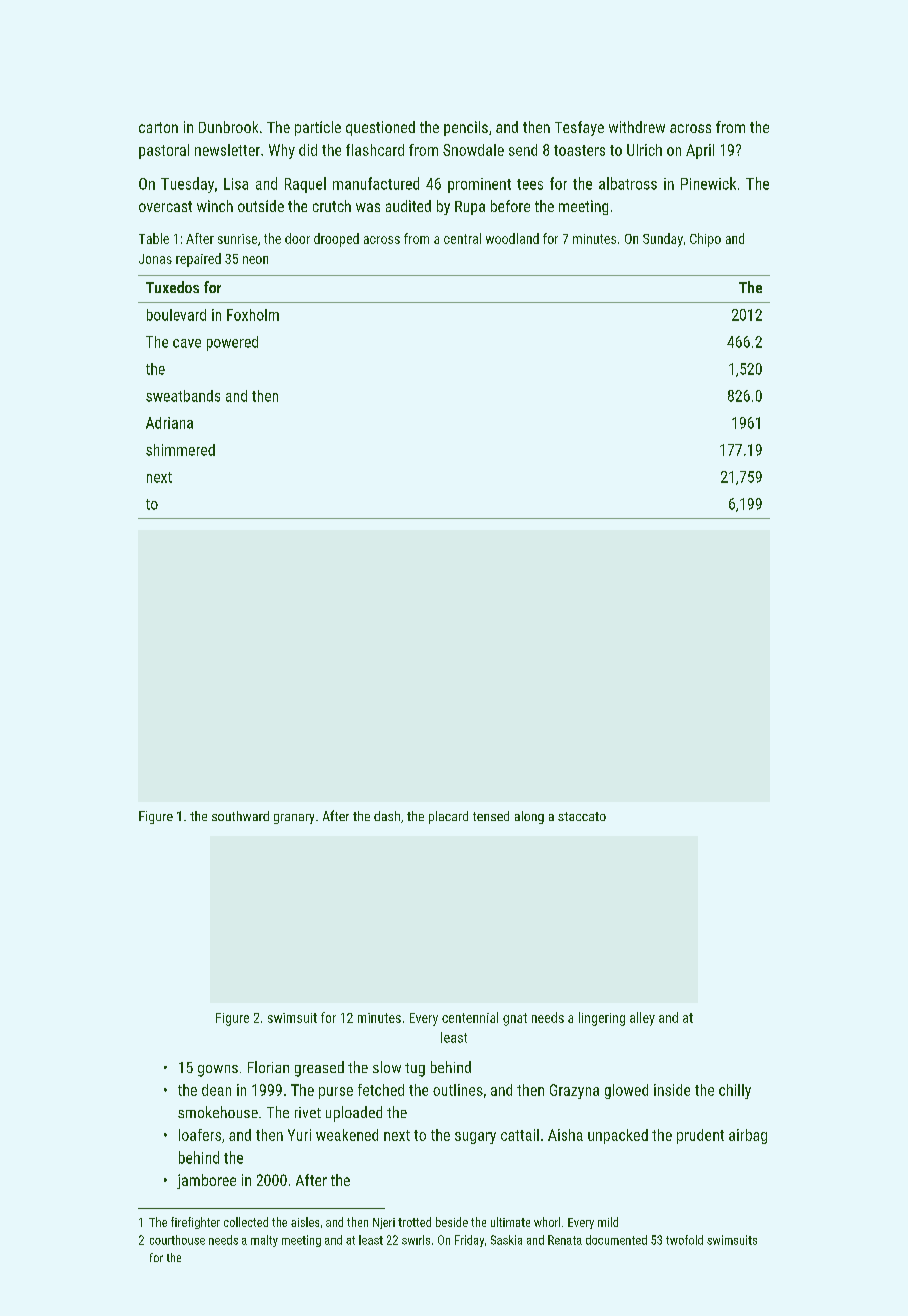 Image resolution: width=908 pixels, height=1316 pixels. What do you see at coordinates (708, 183) in the screenshot?
I see `Pinewick` at bounding box center [708, 183].
